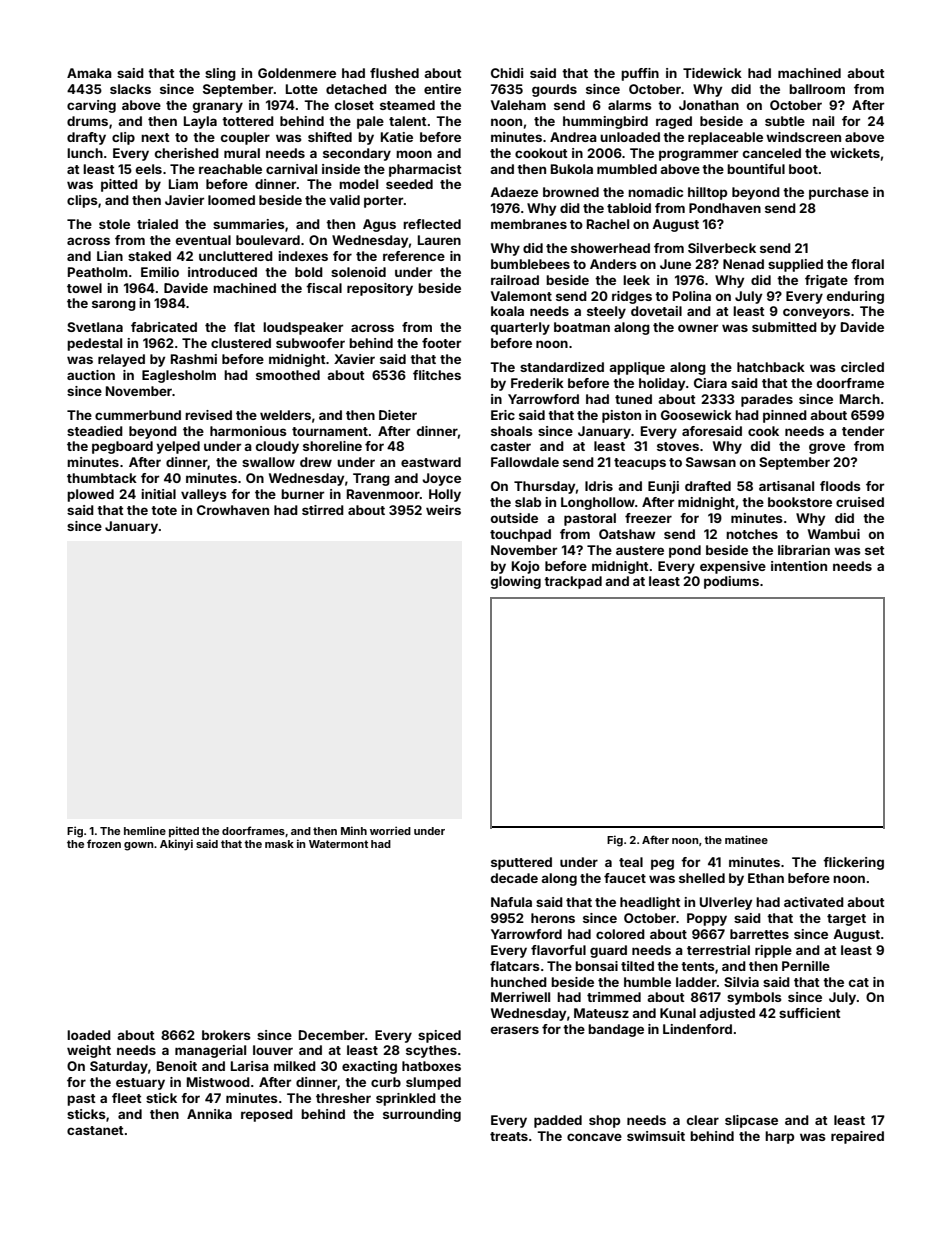 This page has width=952, height=1233. I want to click on Chidi, so click(507, 73).
